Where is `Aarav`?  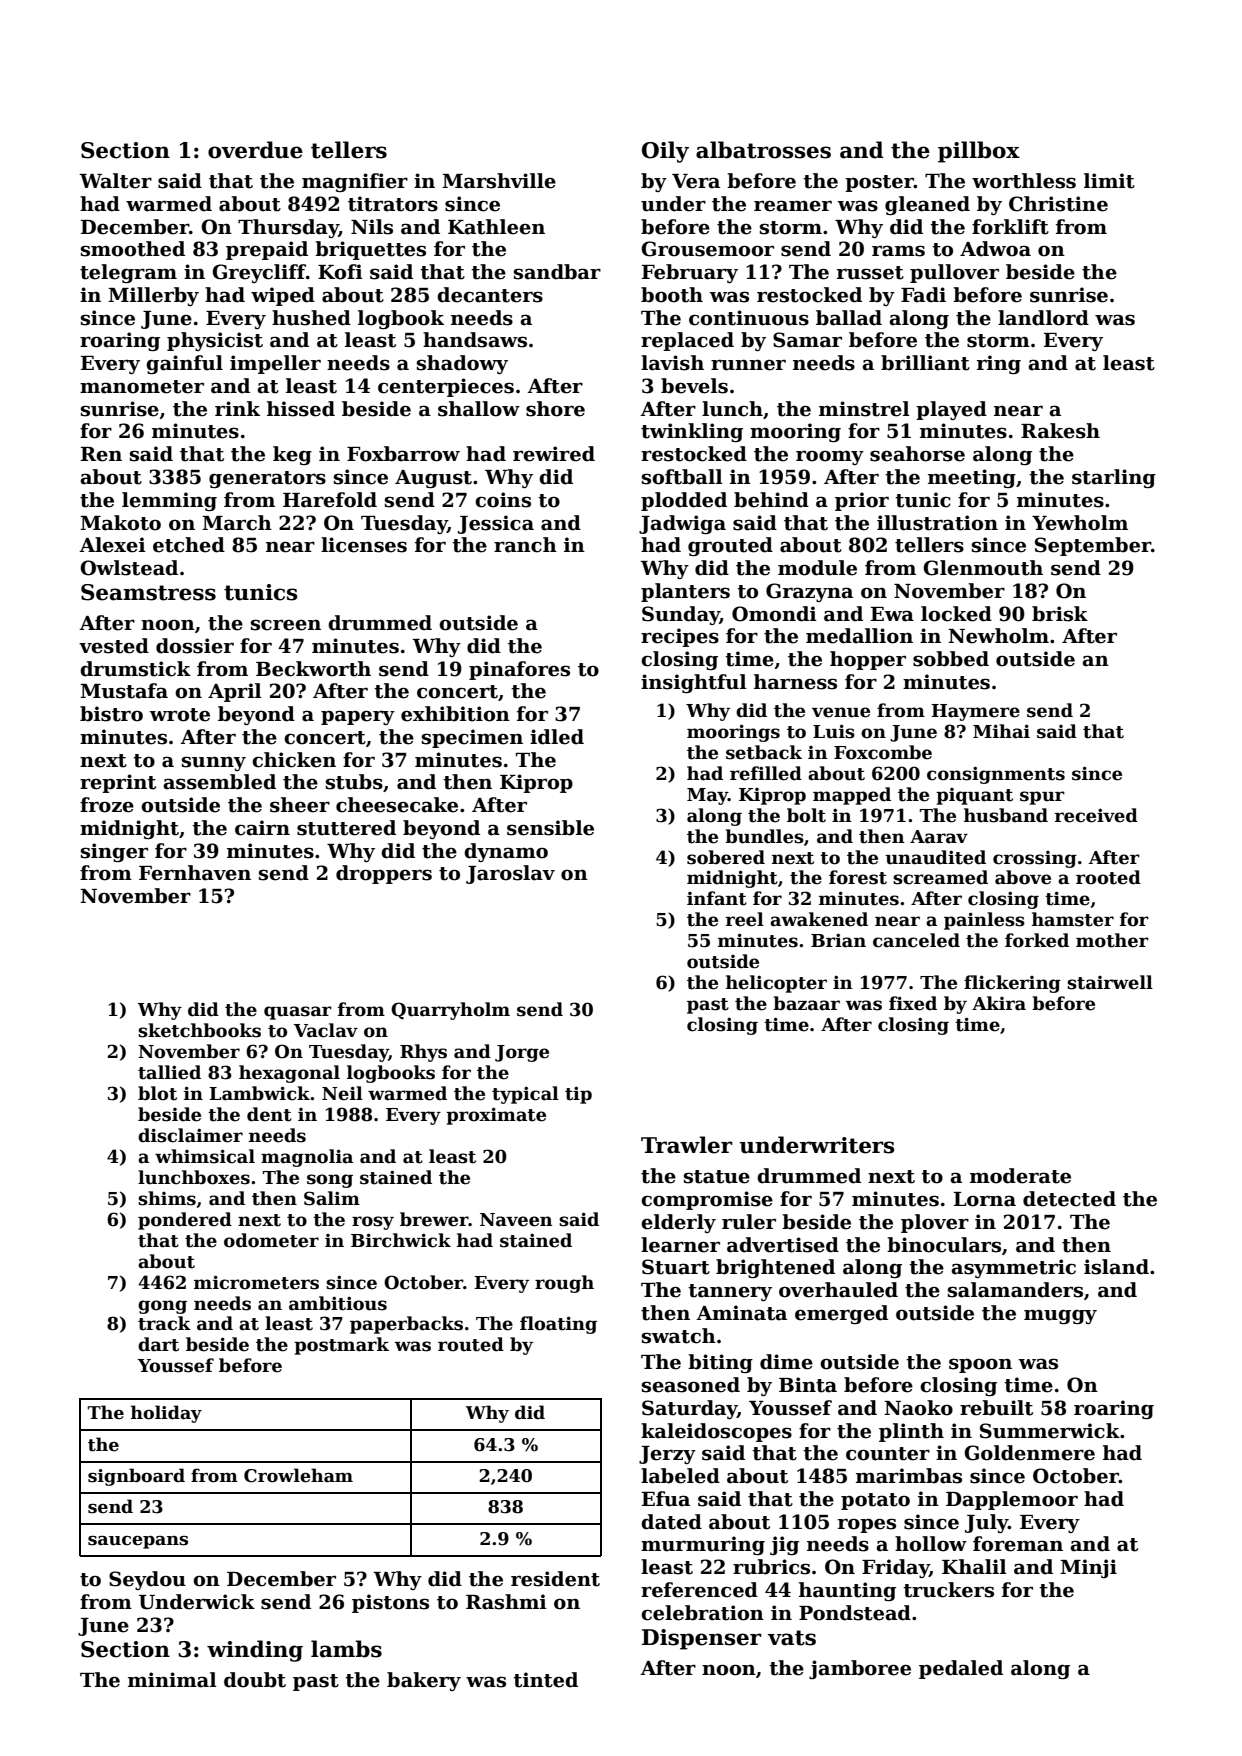
Aarav is located at coordinates (939, 837).
